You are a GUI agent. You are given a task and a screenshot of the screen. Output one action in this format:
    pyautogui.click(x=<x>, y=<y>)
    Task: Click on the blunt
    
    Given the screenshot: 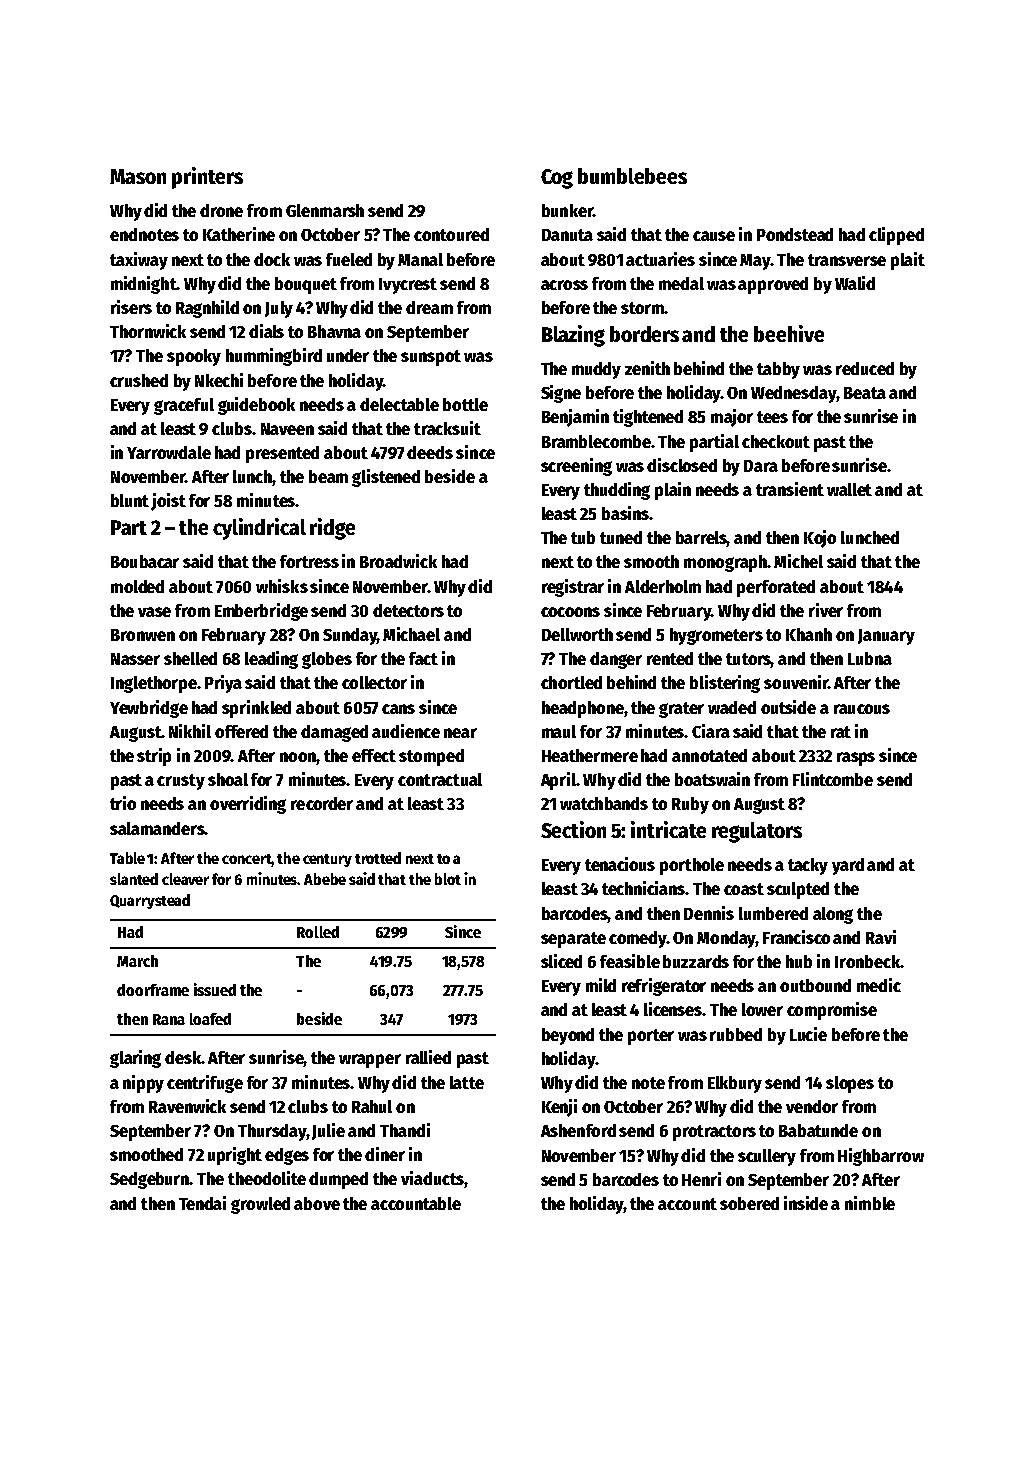 What is the action you would take?
    pyautogui.click(x=130, y=500)
